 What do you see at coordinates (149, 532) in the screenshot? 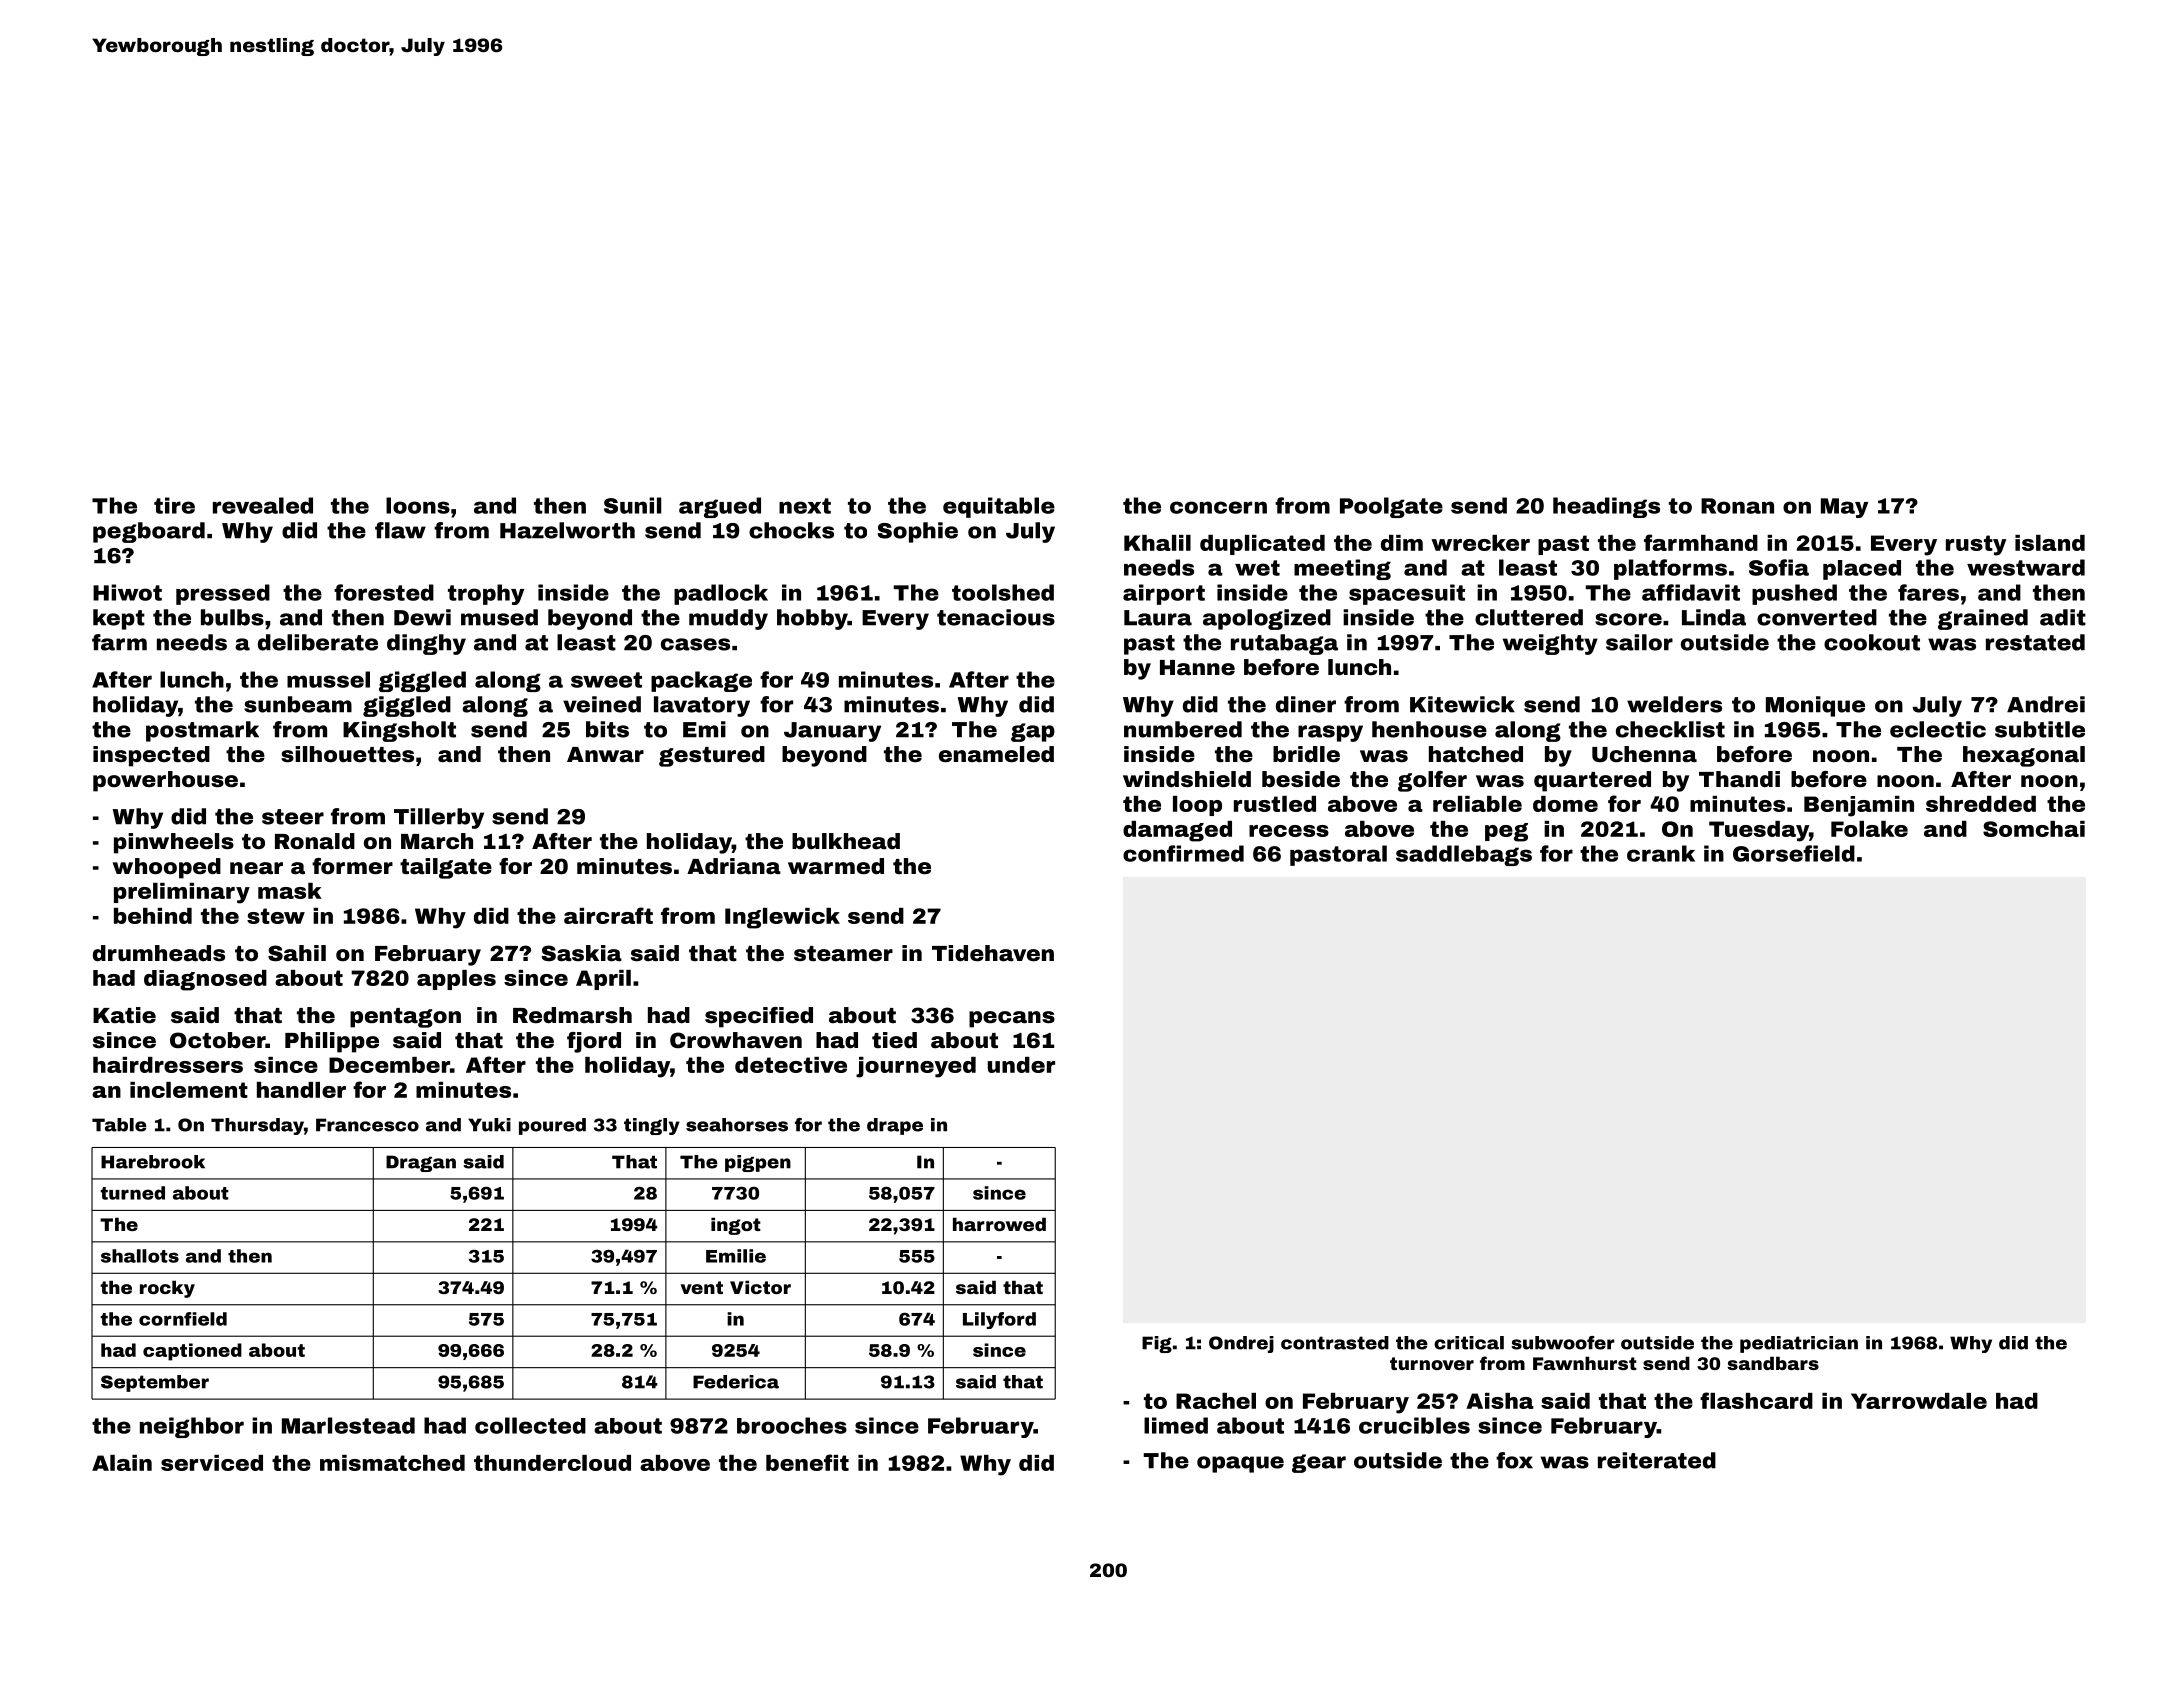
I see `pegboard` at bounding box center [149, 532].
